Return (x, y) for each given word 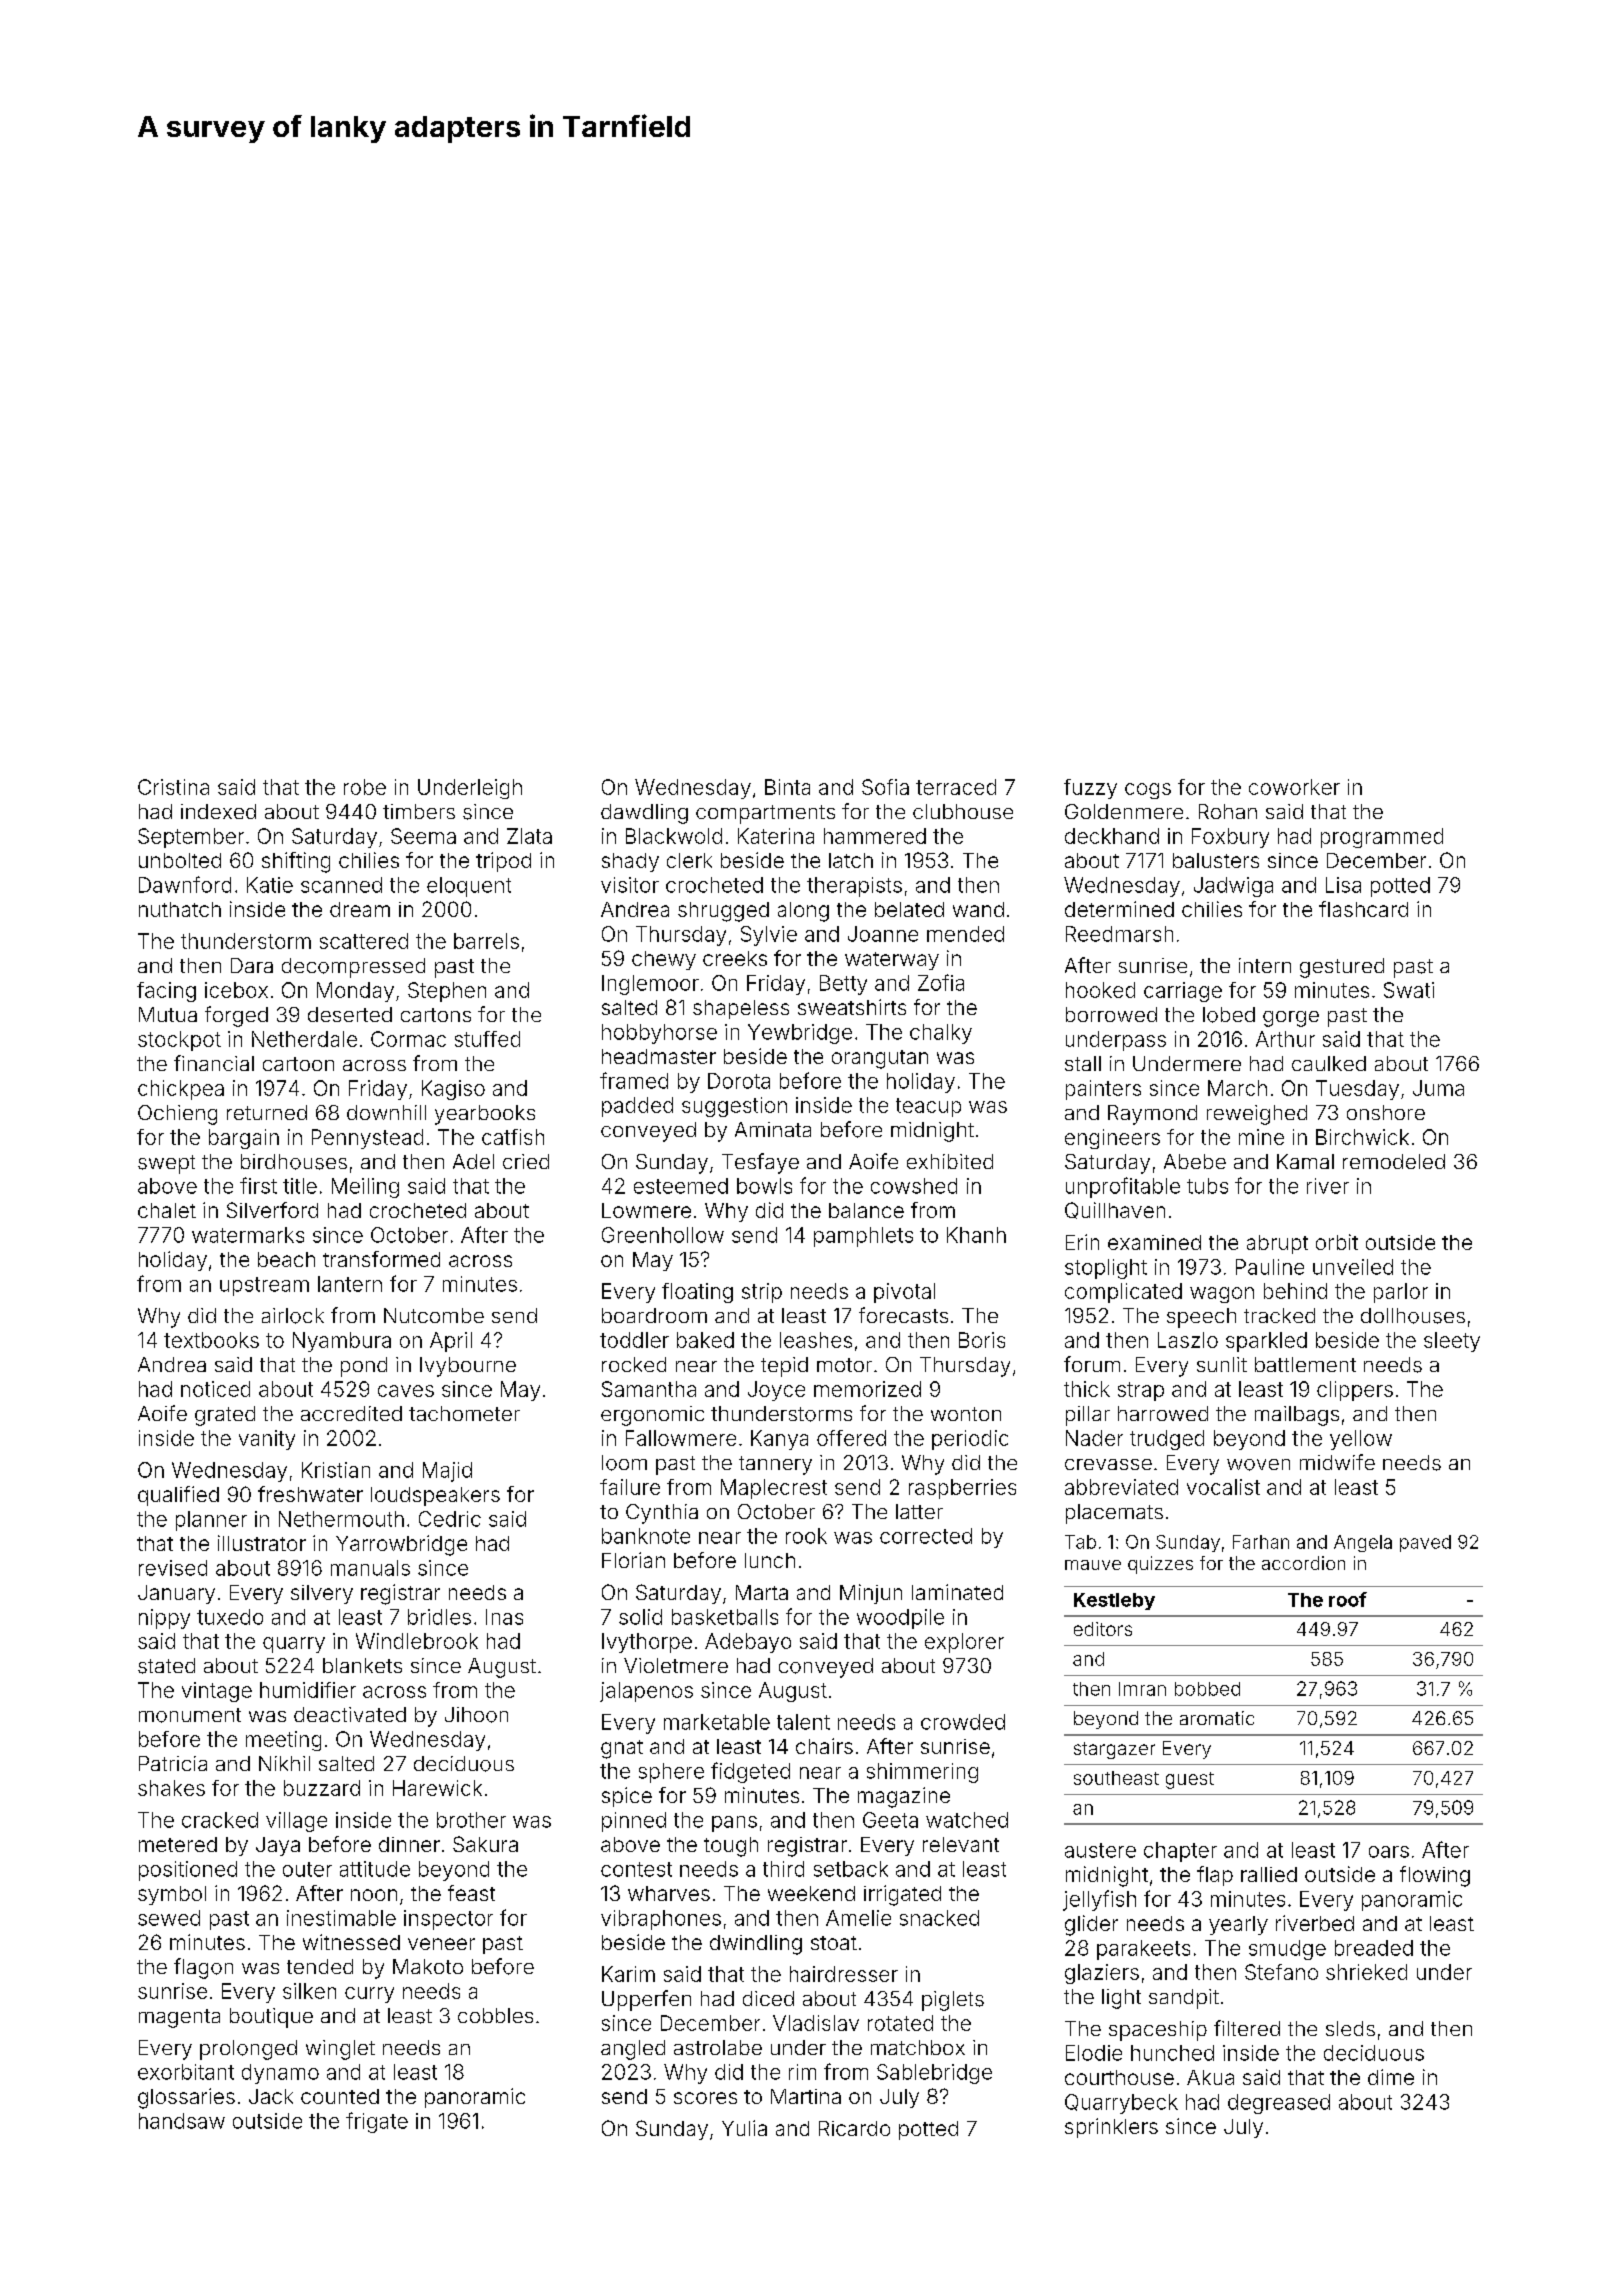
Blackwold (674, 836)
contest (636, 1869)
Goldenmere (1124, 811)
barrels (486, 941)
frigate (377, 2122)
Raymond (1152, 1115)
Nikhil (284, 1763)
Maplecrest (774, 1489)
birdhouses (294, 1162)
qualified (178, 1496)
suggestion (734, 1107)
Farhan (1261, 1542)
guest (1190, 1780)
